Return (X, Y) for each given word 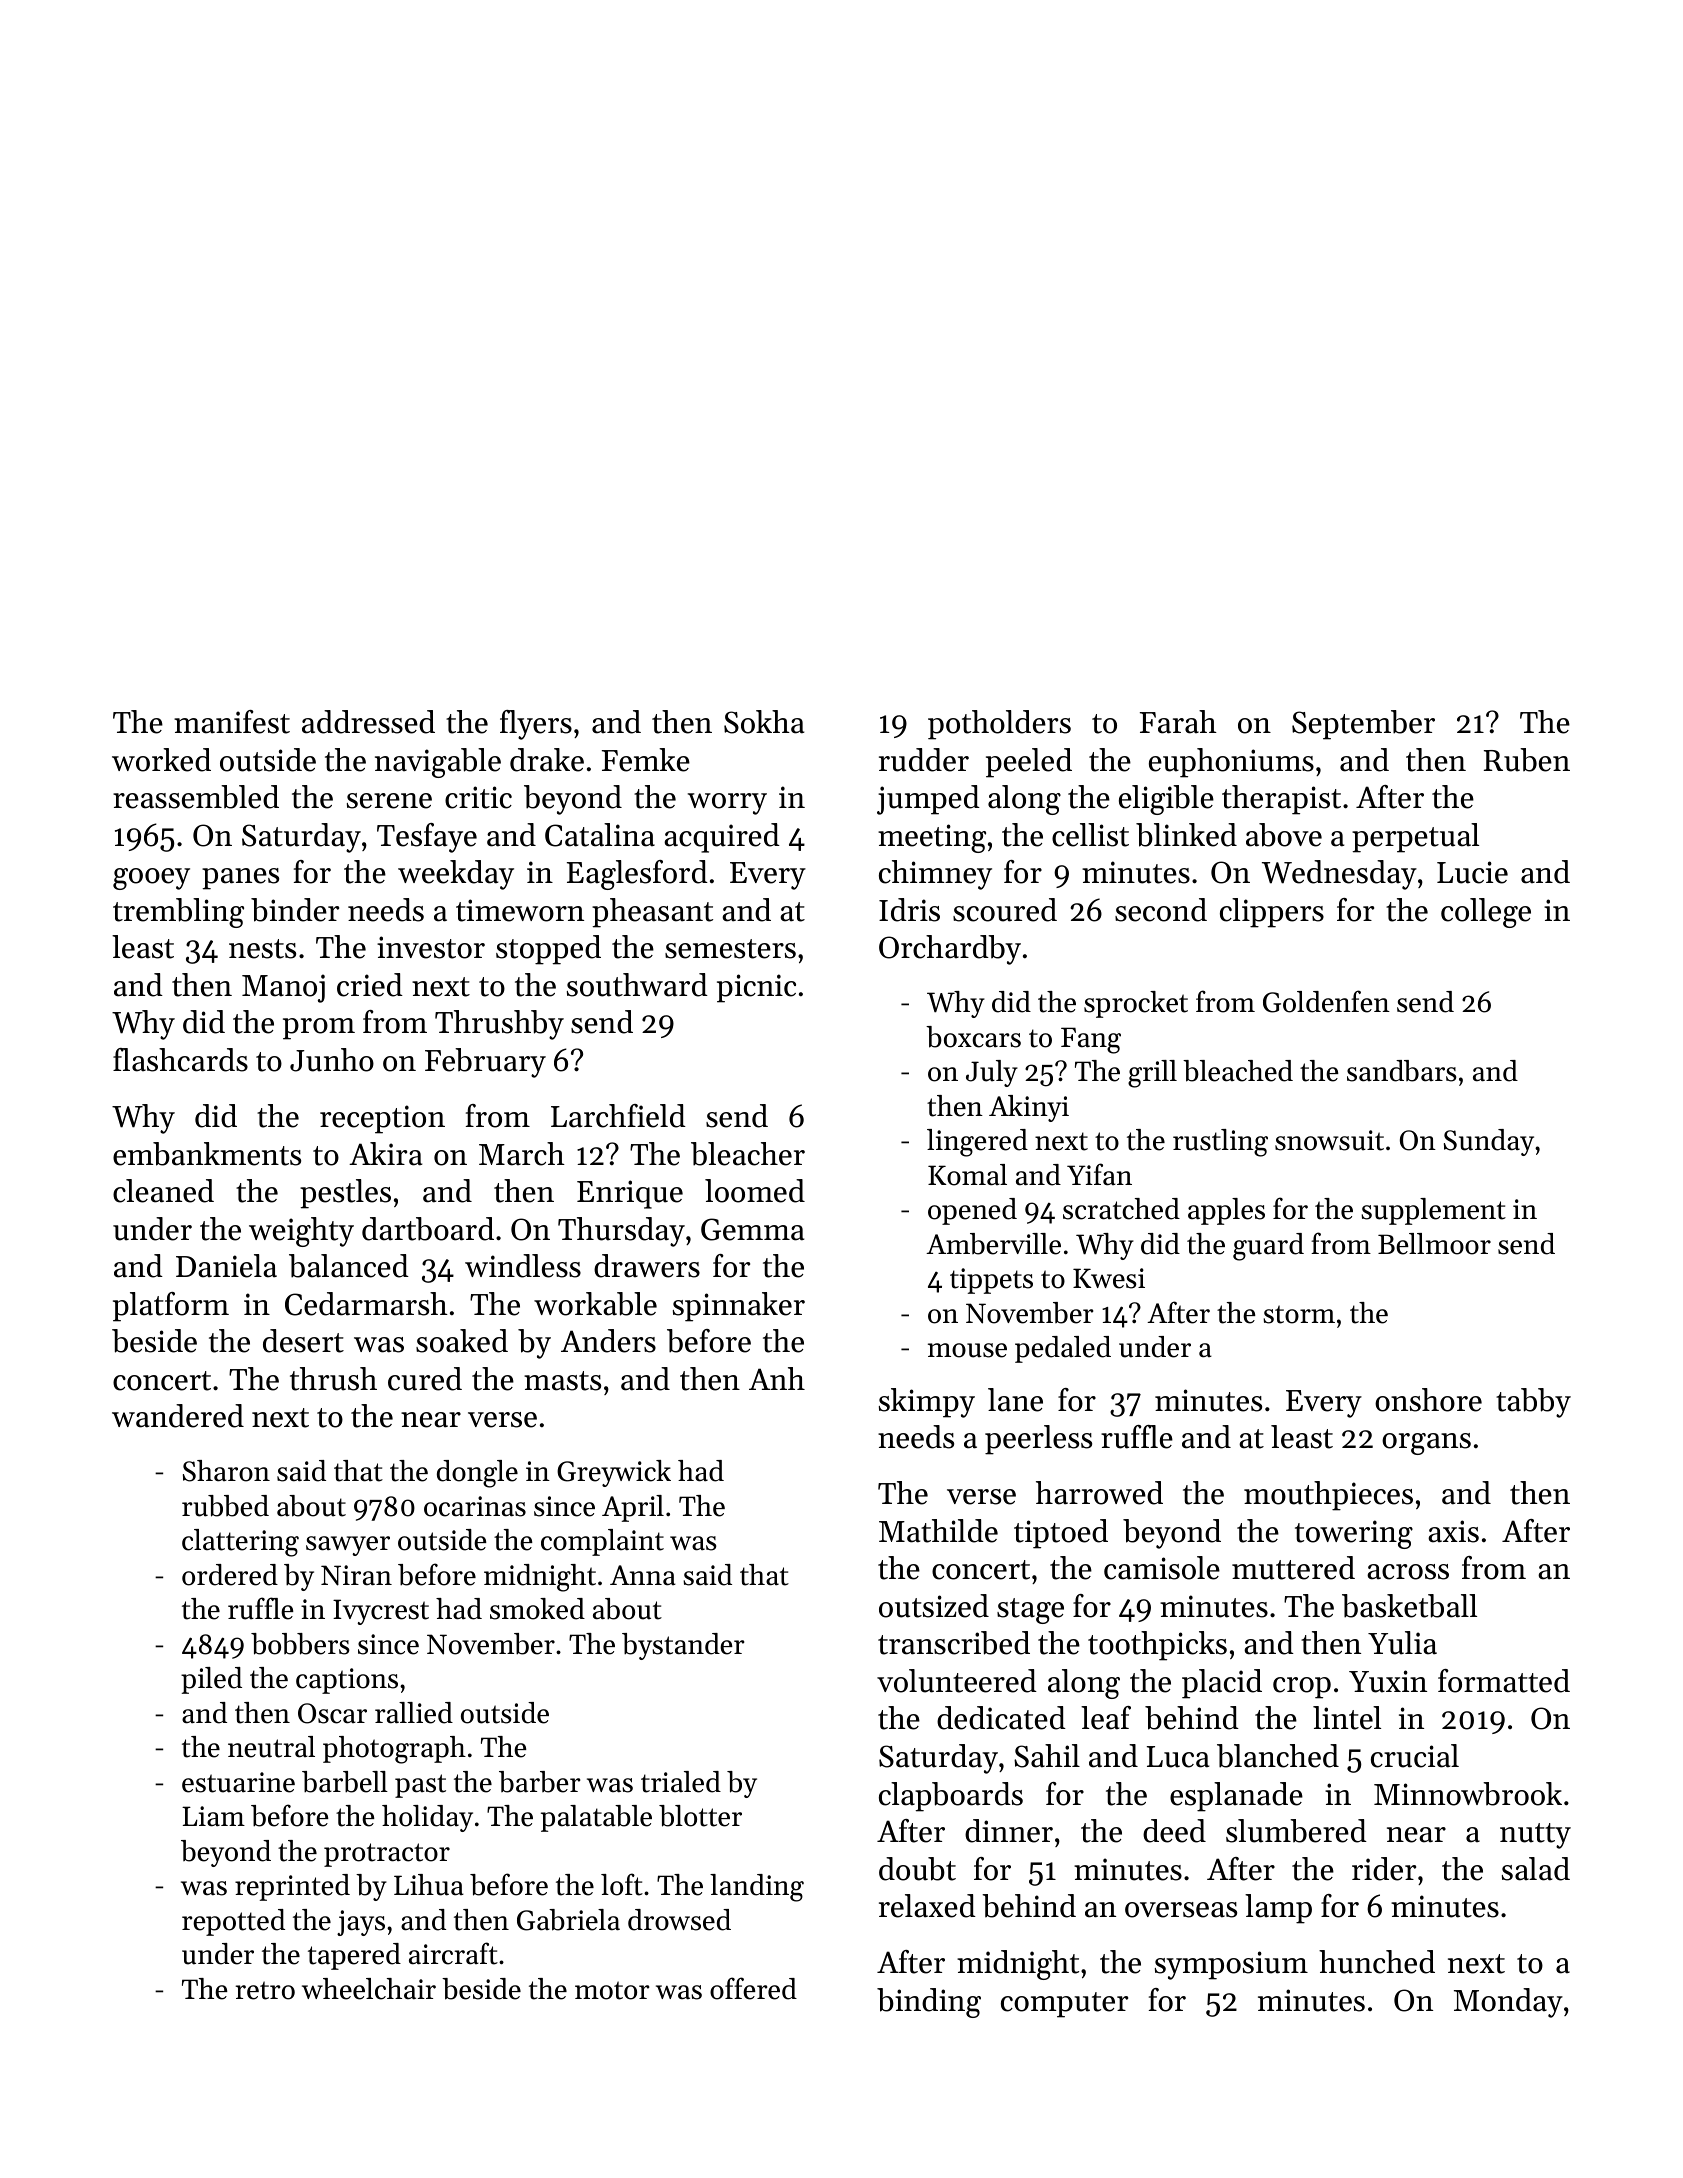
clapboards (951, 1797)
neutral (271, 1747)
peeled (1029, 763)
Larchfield (618, 1116)
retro (265, 1990)
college (1486, 913)
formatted (1504, 1681)
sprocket (1136, 1004)
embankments (207, 1154)
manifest (232, 722)
